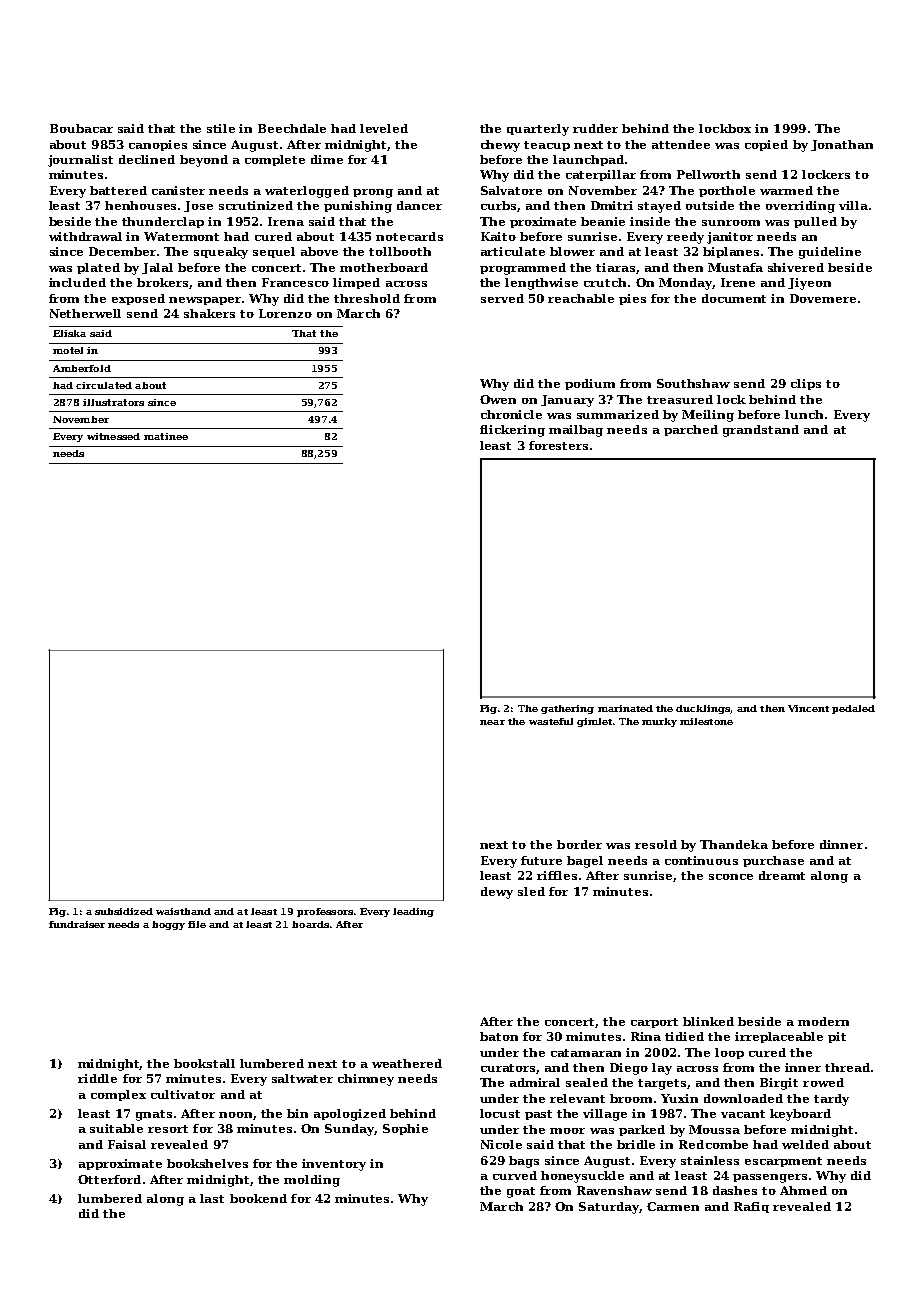 Image resolution: width=924 pixels, height=1308 pixels. What do you see at coordinates (512, 431) in the screenshot?
I see `flickering` at bounding box center [512, 431].
